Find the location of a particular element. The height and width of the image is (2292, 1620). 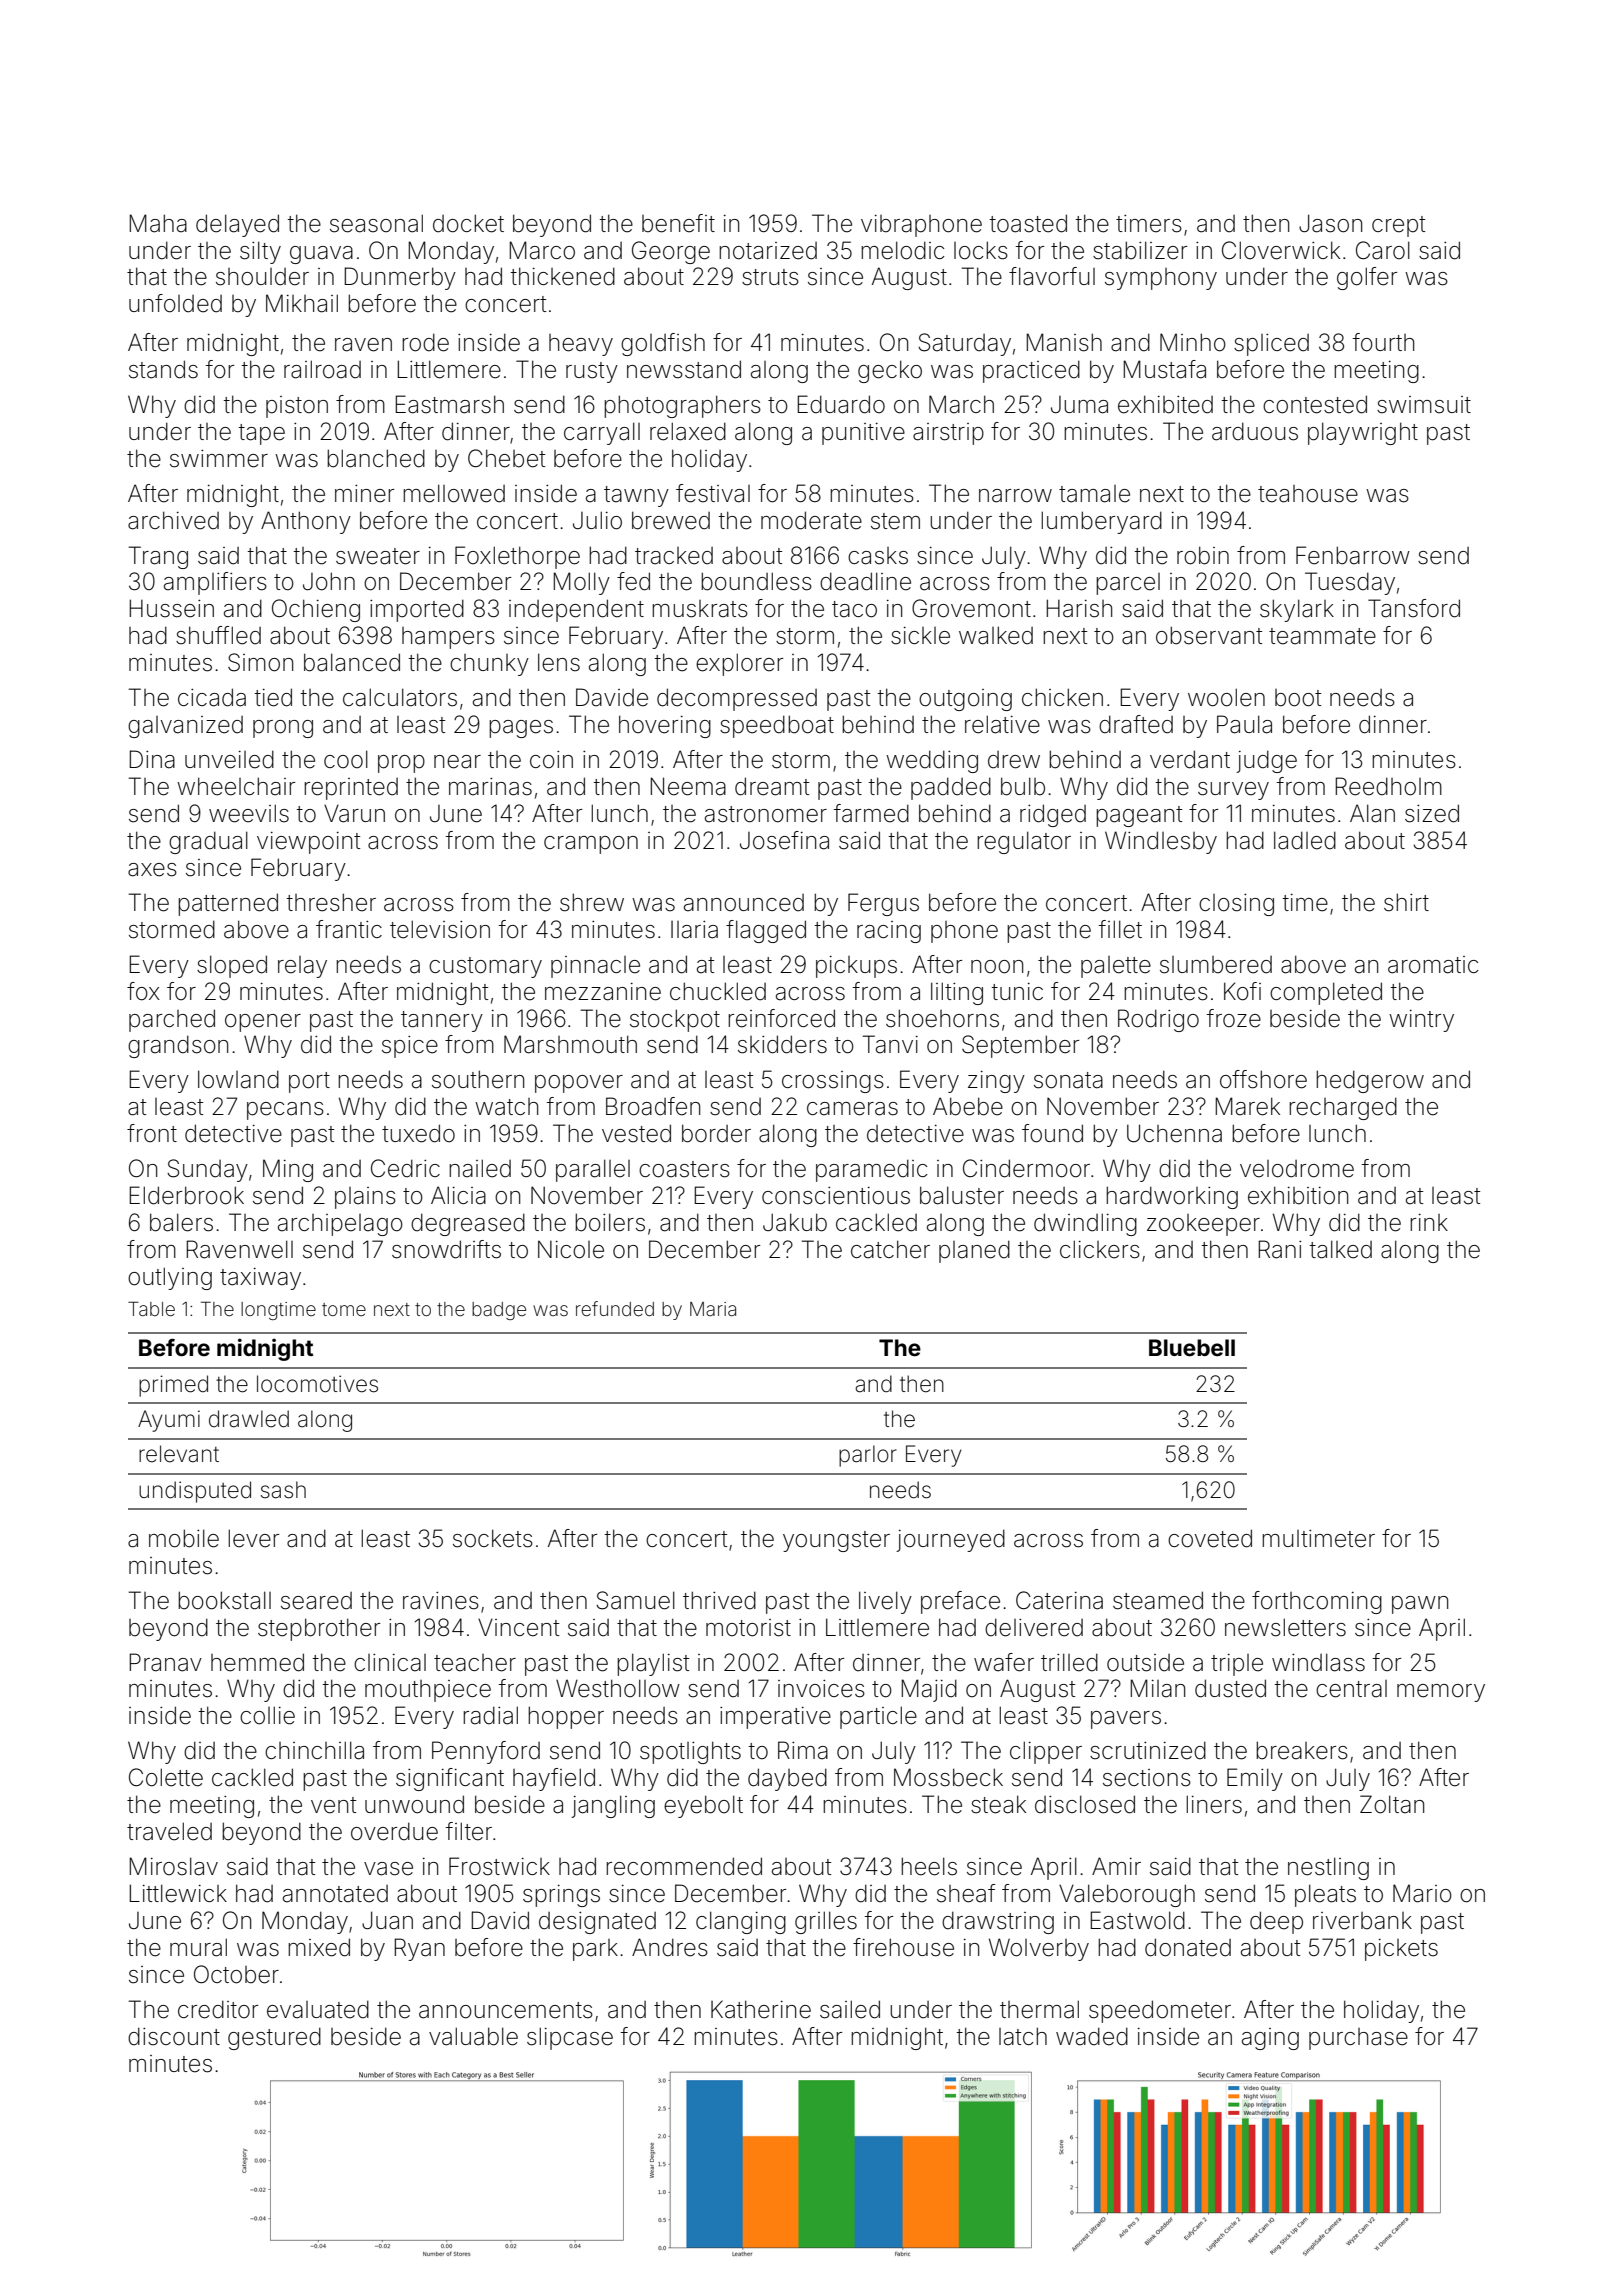

airstrip is located at coordinates (948, 434).
